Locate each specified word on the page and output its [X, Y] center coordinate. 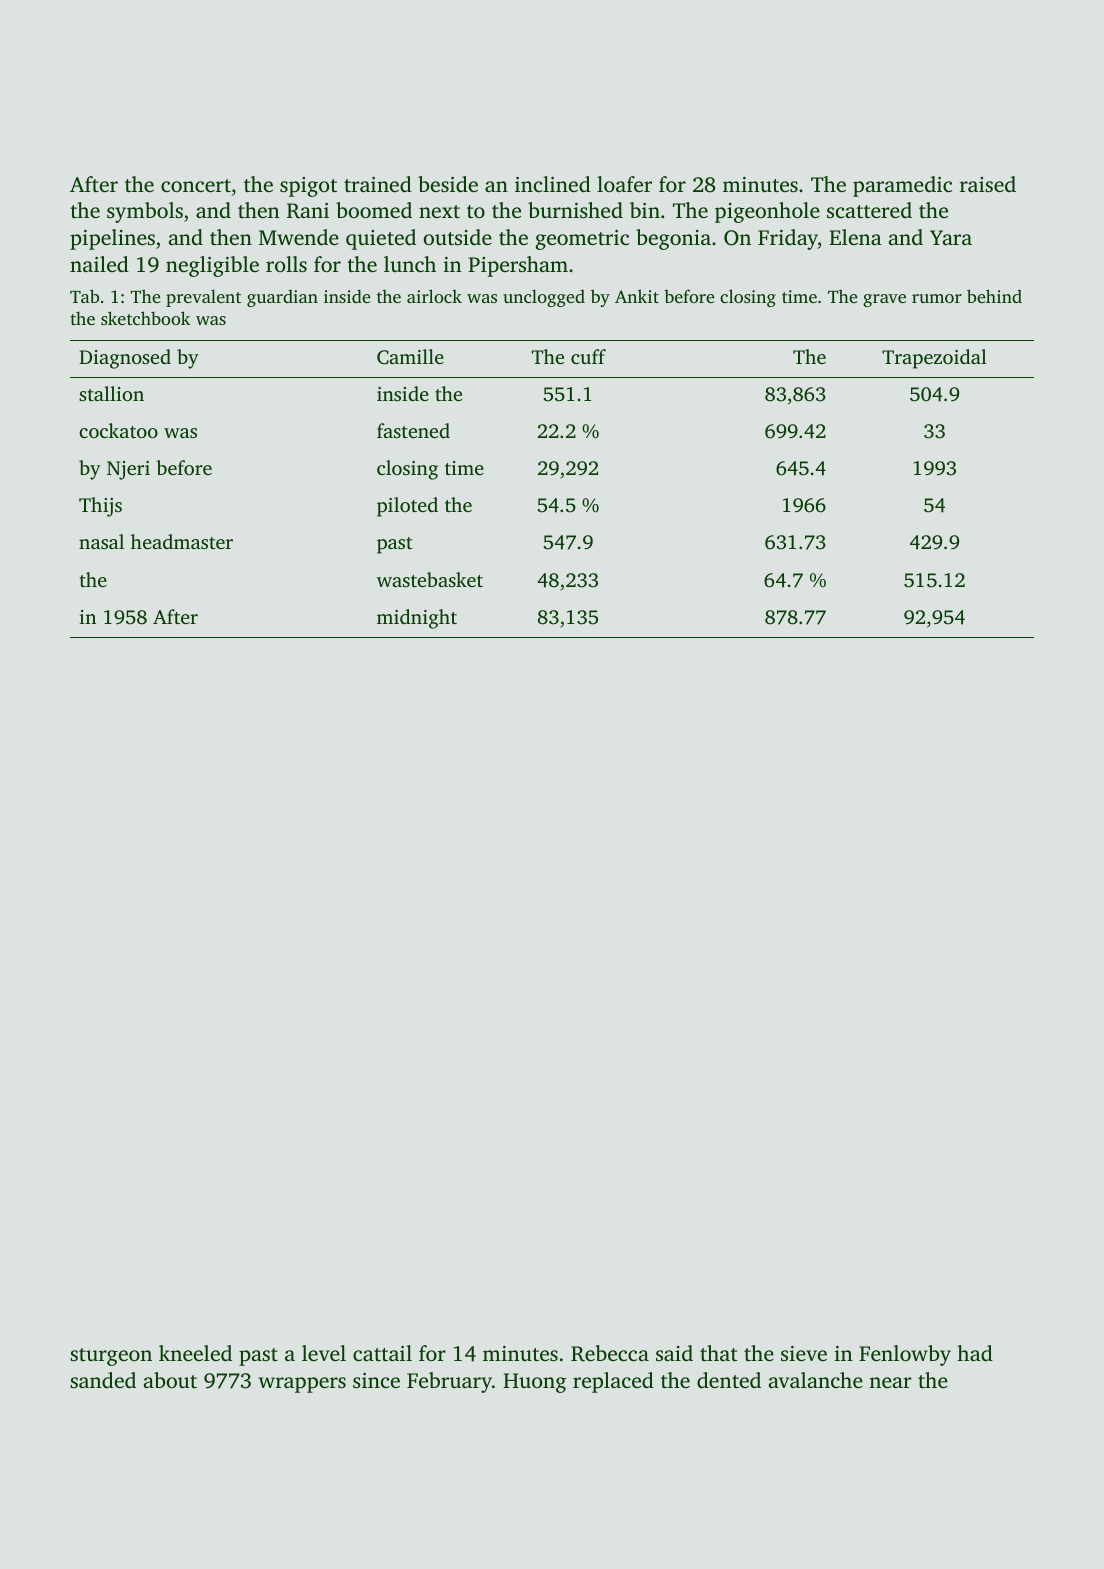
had [975, 1353]
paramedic [902, 186]
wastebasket [430, 579]
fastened [413, 430]
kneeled [195, 1353]
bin [645, 210]
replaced [613, 1382]
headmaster [182, 541]
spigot [308, 187]
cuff [588, 356]
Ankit [637, 296]
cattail [382, 1353]
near [890, 1382]
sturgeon [111, 1357]
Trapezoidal [934, 359]
